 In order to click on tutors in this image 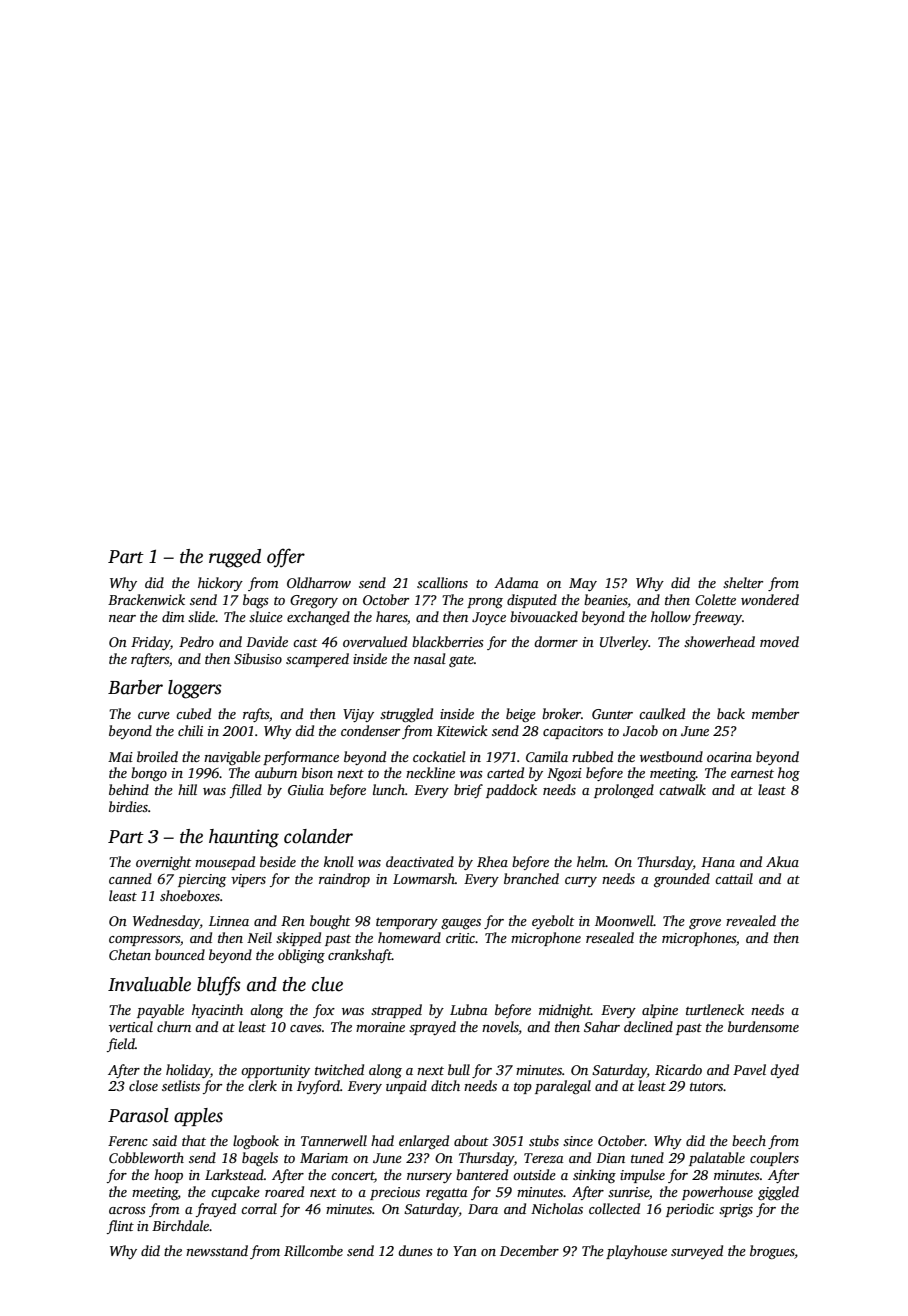, I will do `click(707, 1086)`.
